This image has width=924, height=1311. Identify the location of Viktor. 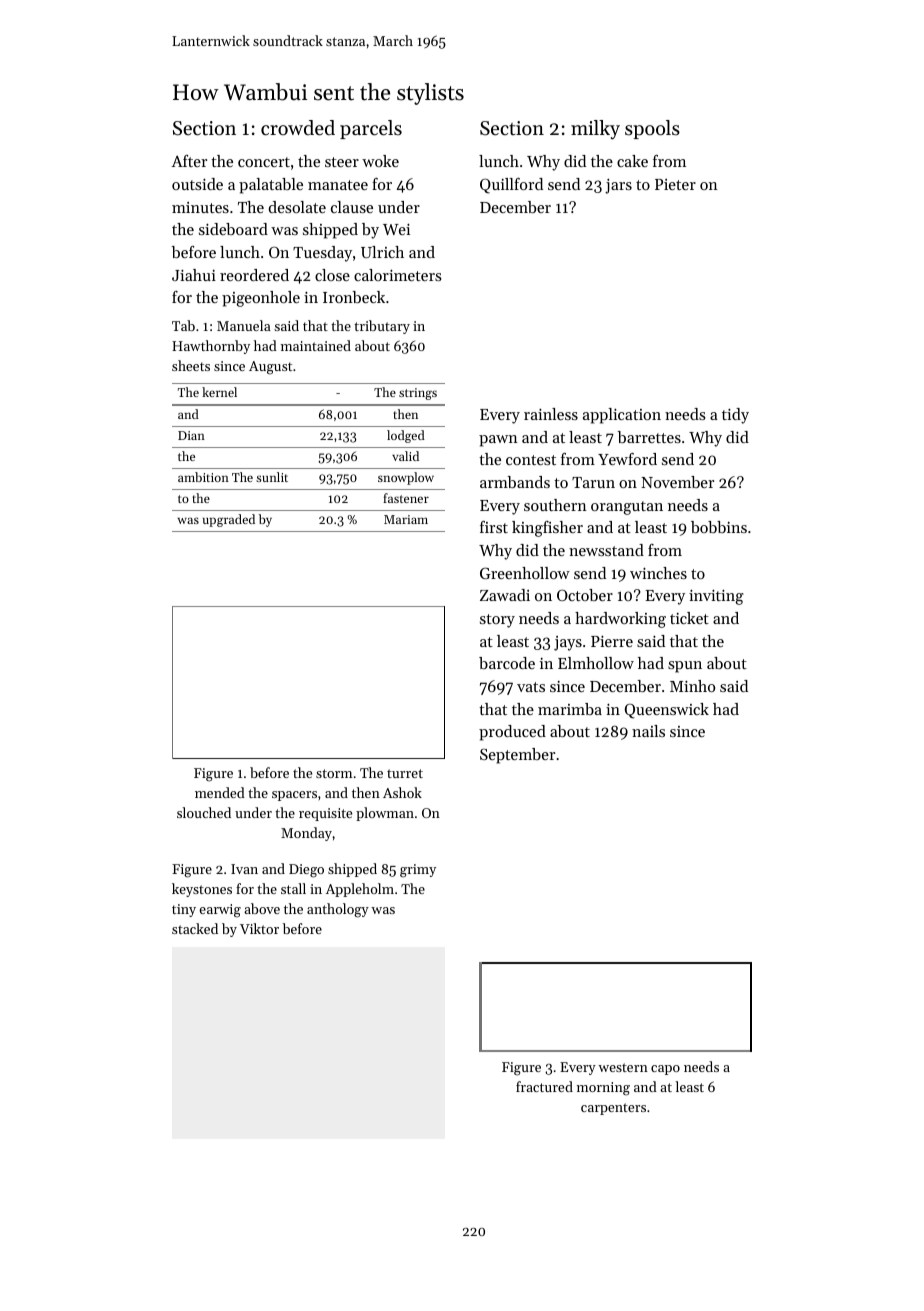
(259, 928).
